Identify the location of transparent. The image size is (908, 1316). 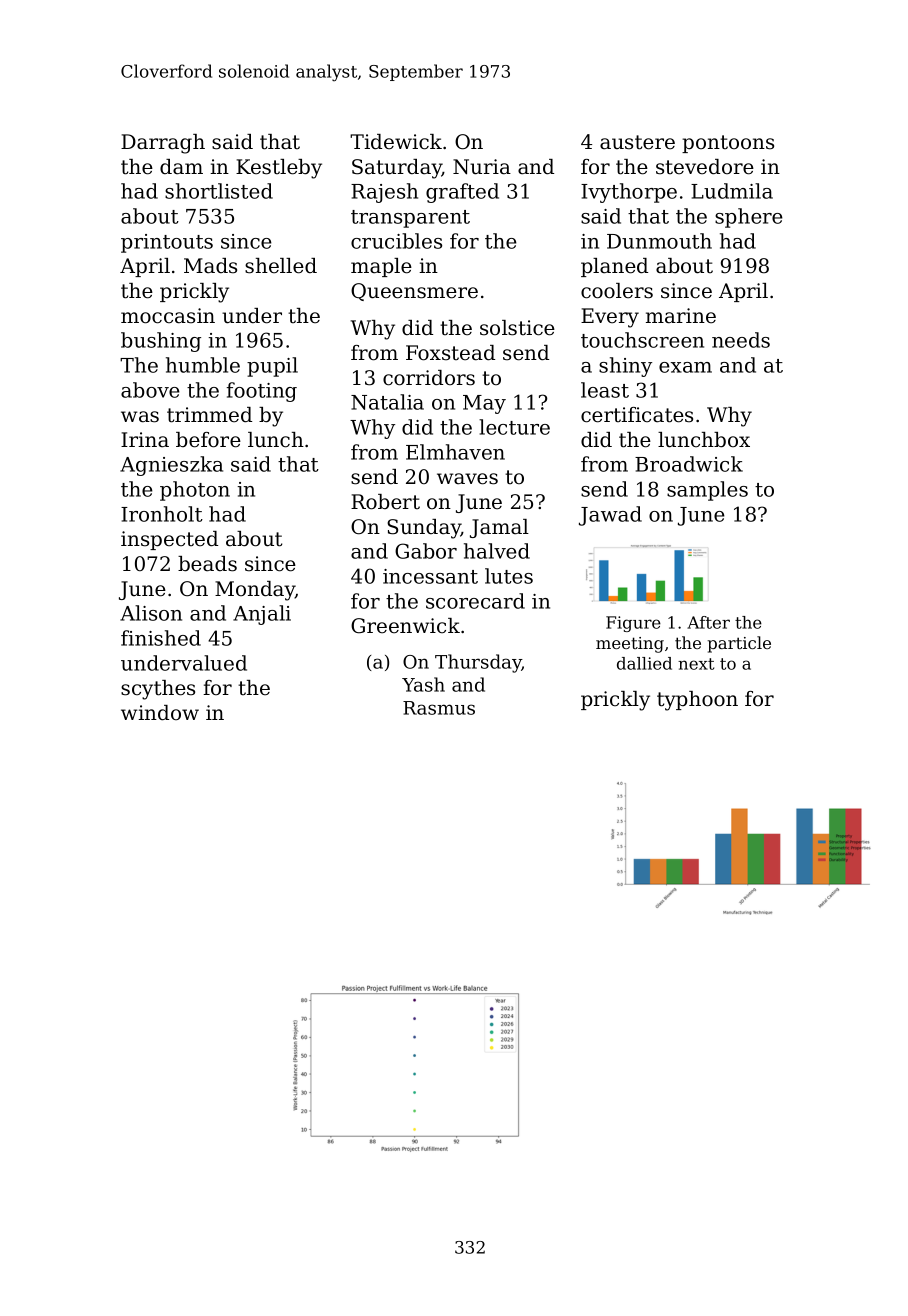
(410, 219).
